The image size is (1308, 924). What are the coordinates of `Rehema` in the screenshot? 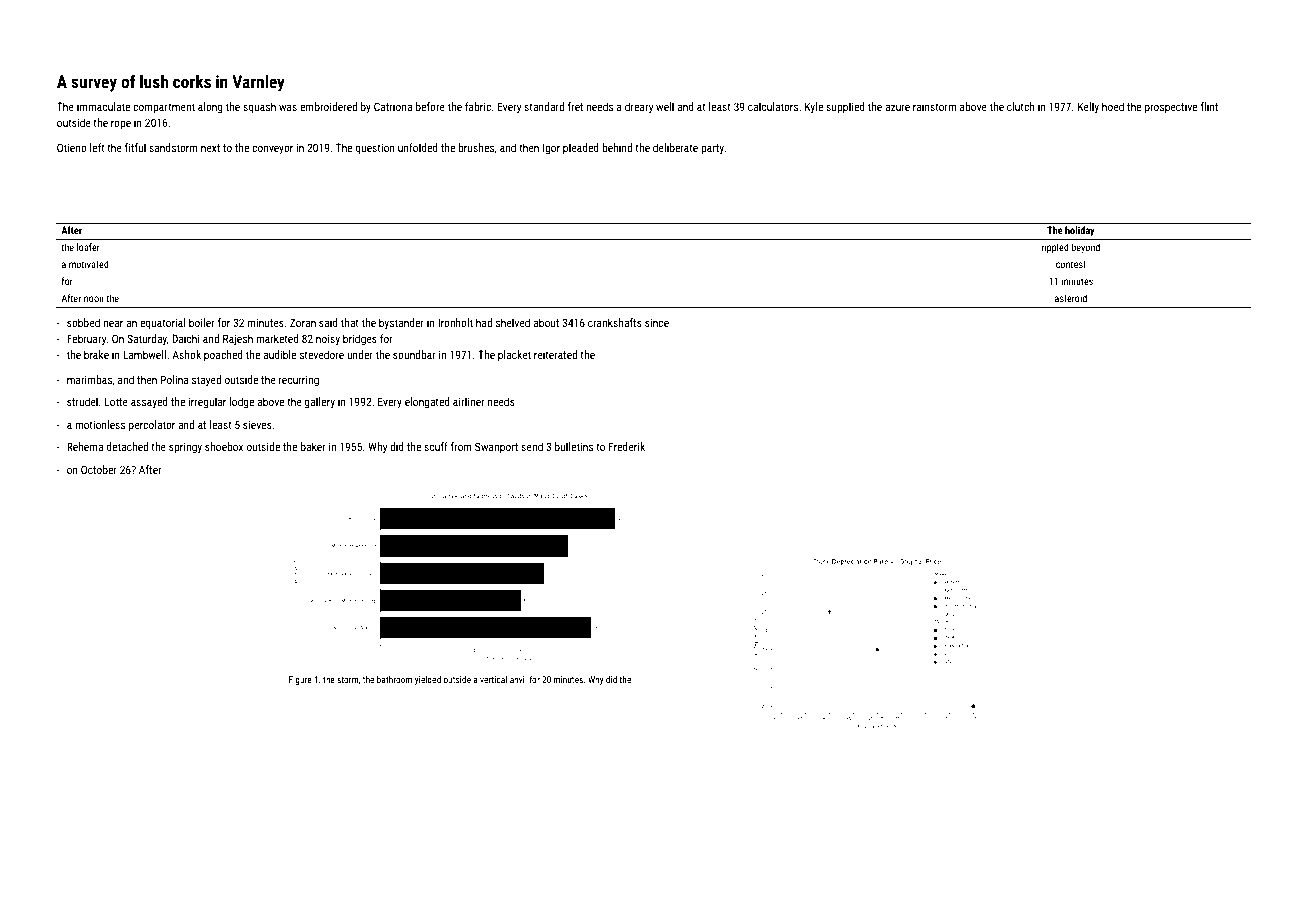 It's located at (85, 446).
